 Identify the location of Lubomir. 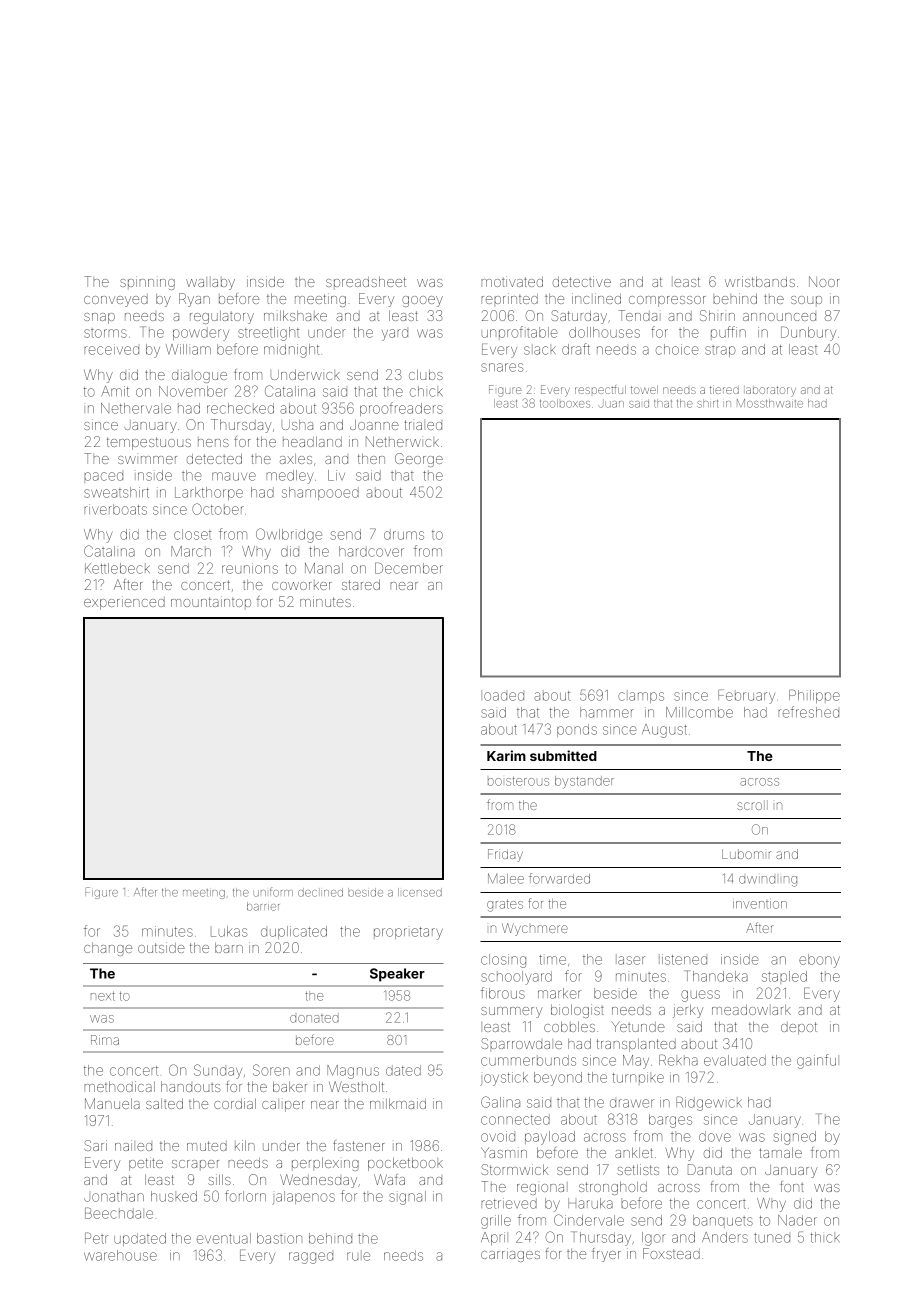
(746, 854).
